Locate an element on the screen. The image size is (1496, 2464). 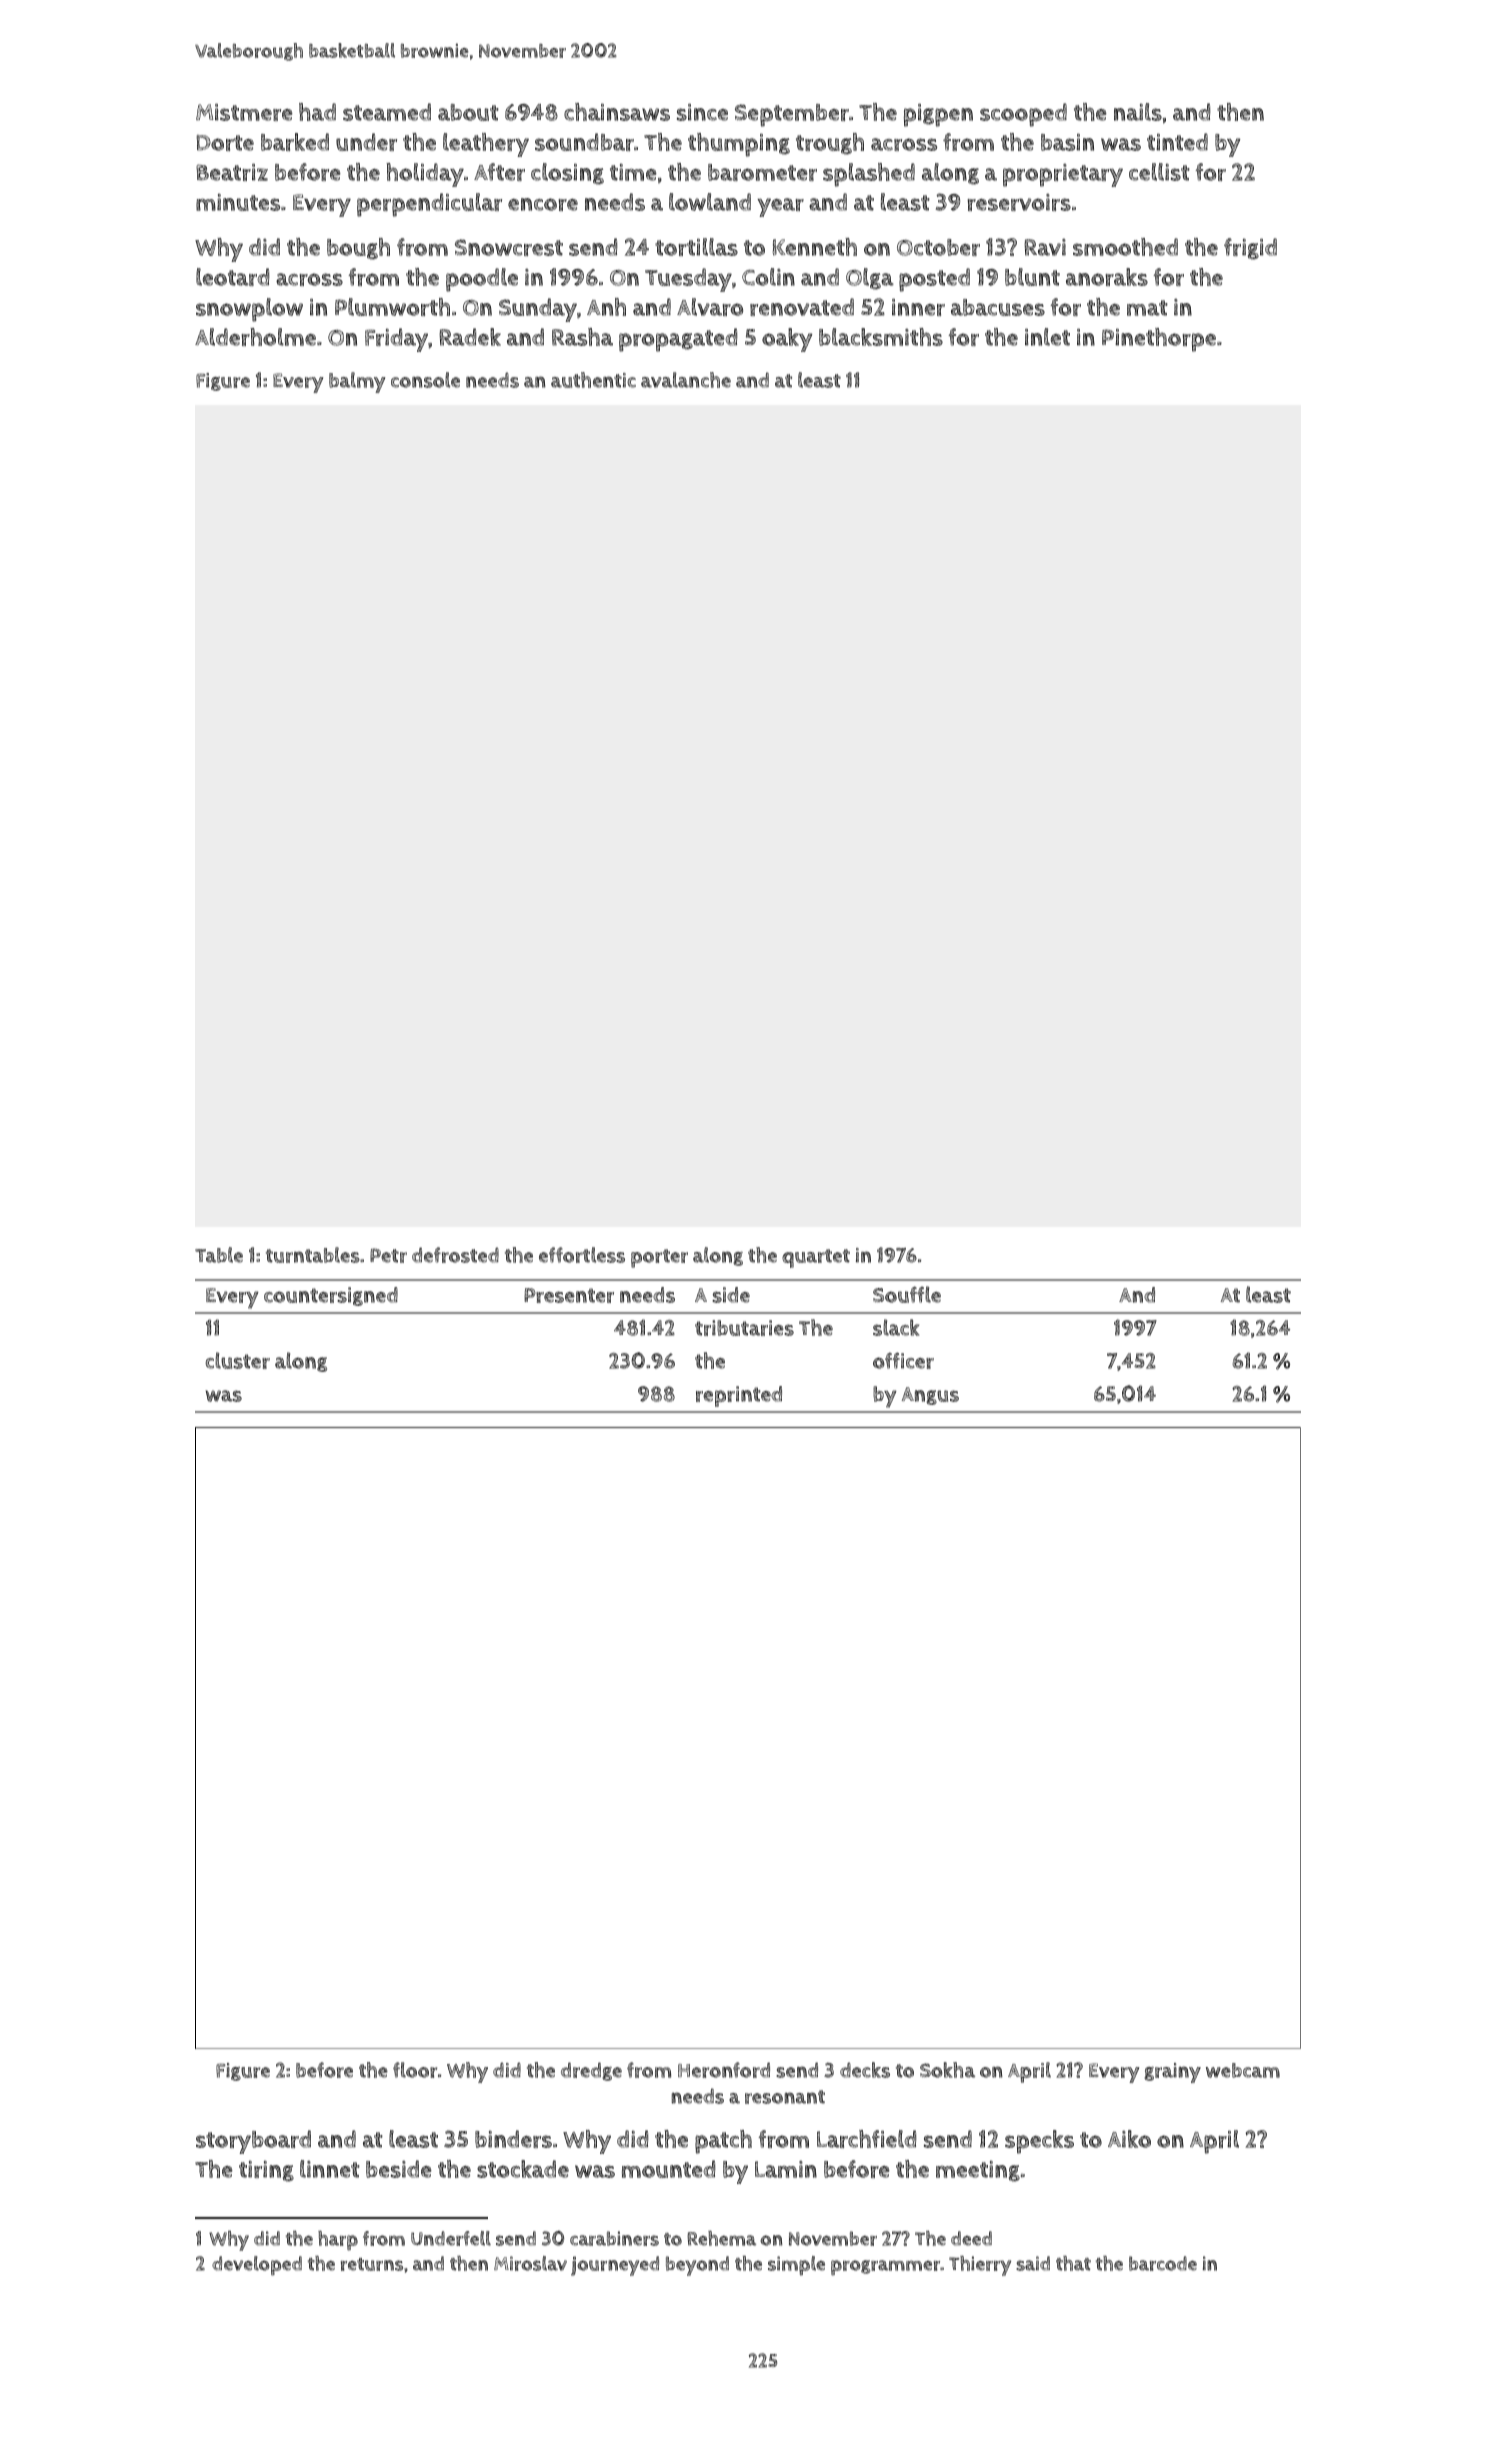
Petr is located at coordinates (388, 1255).
